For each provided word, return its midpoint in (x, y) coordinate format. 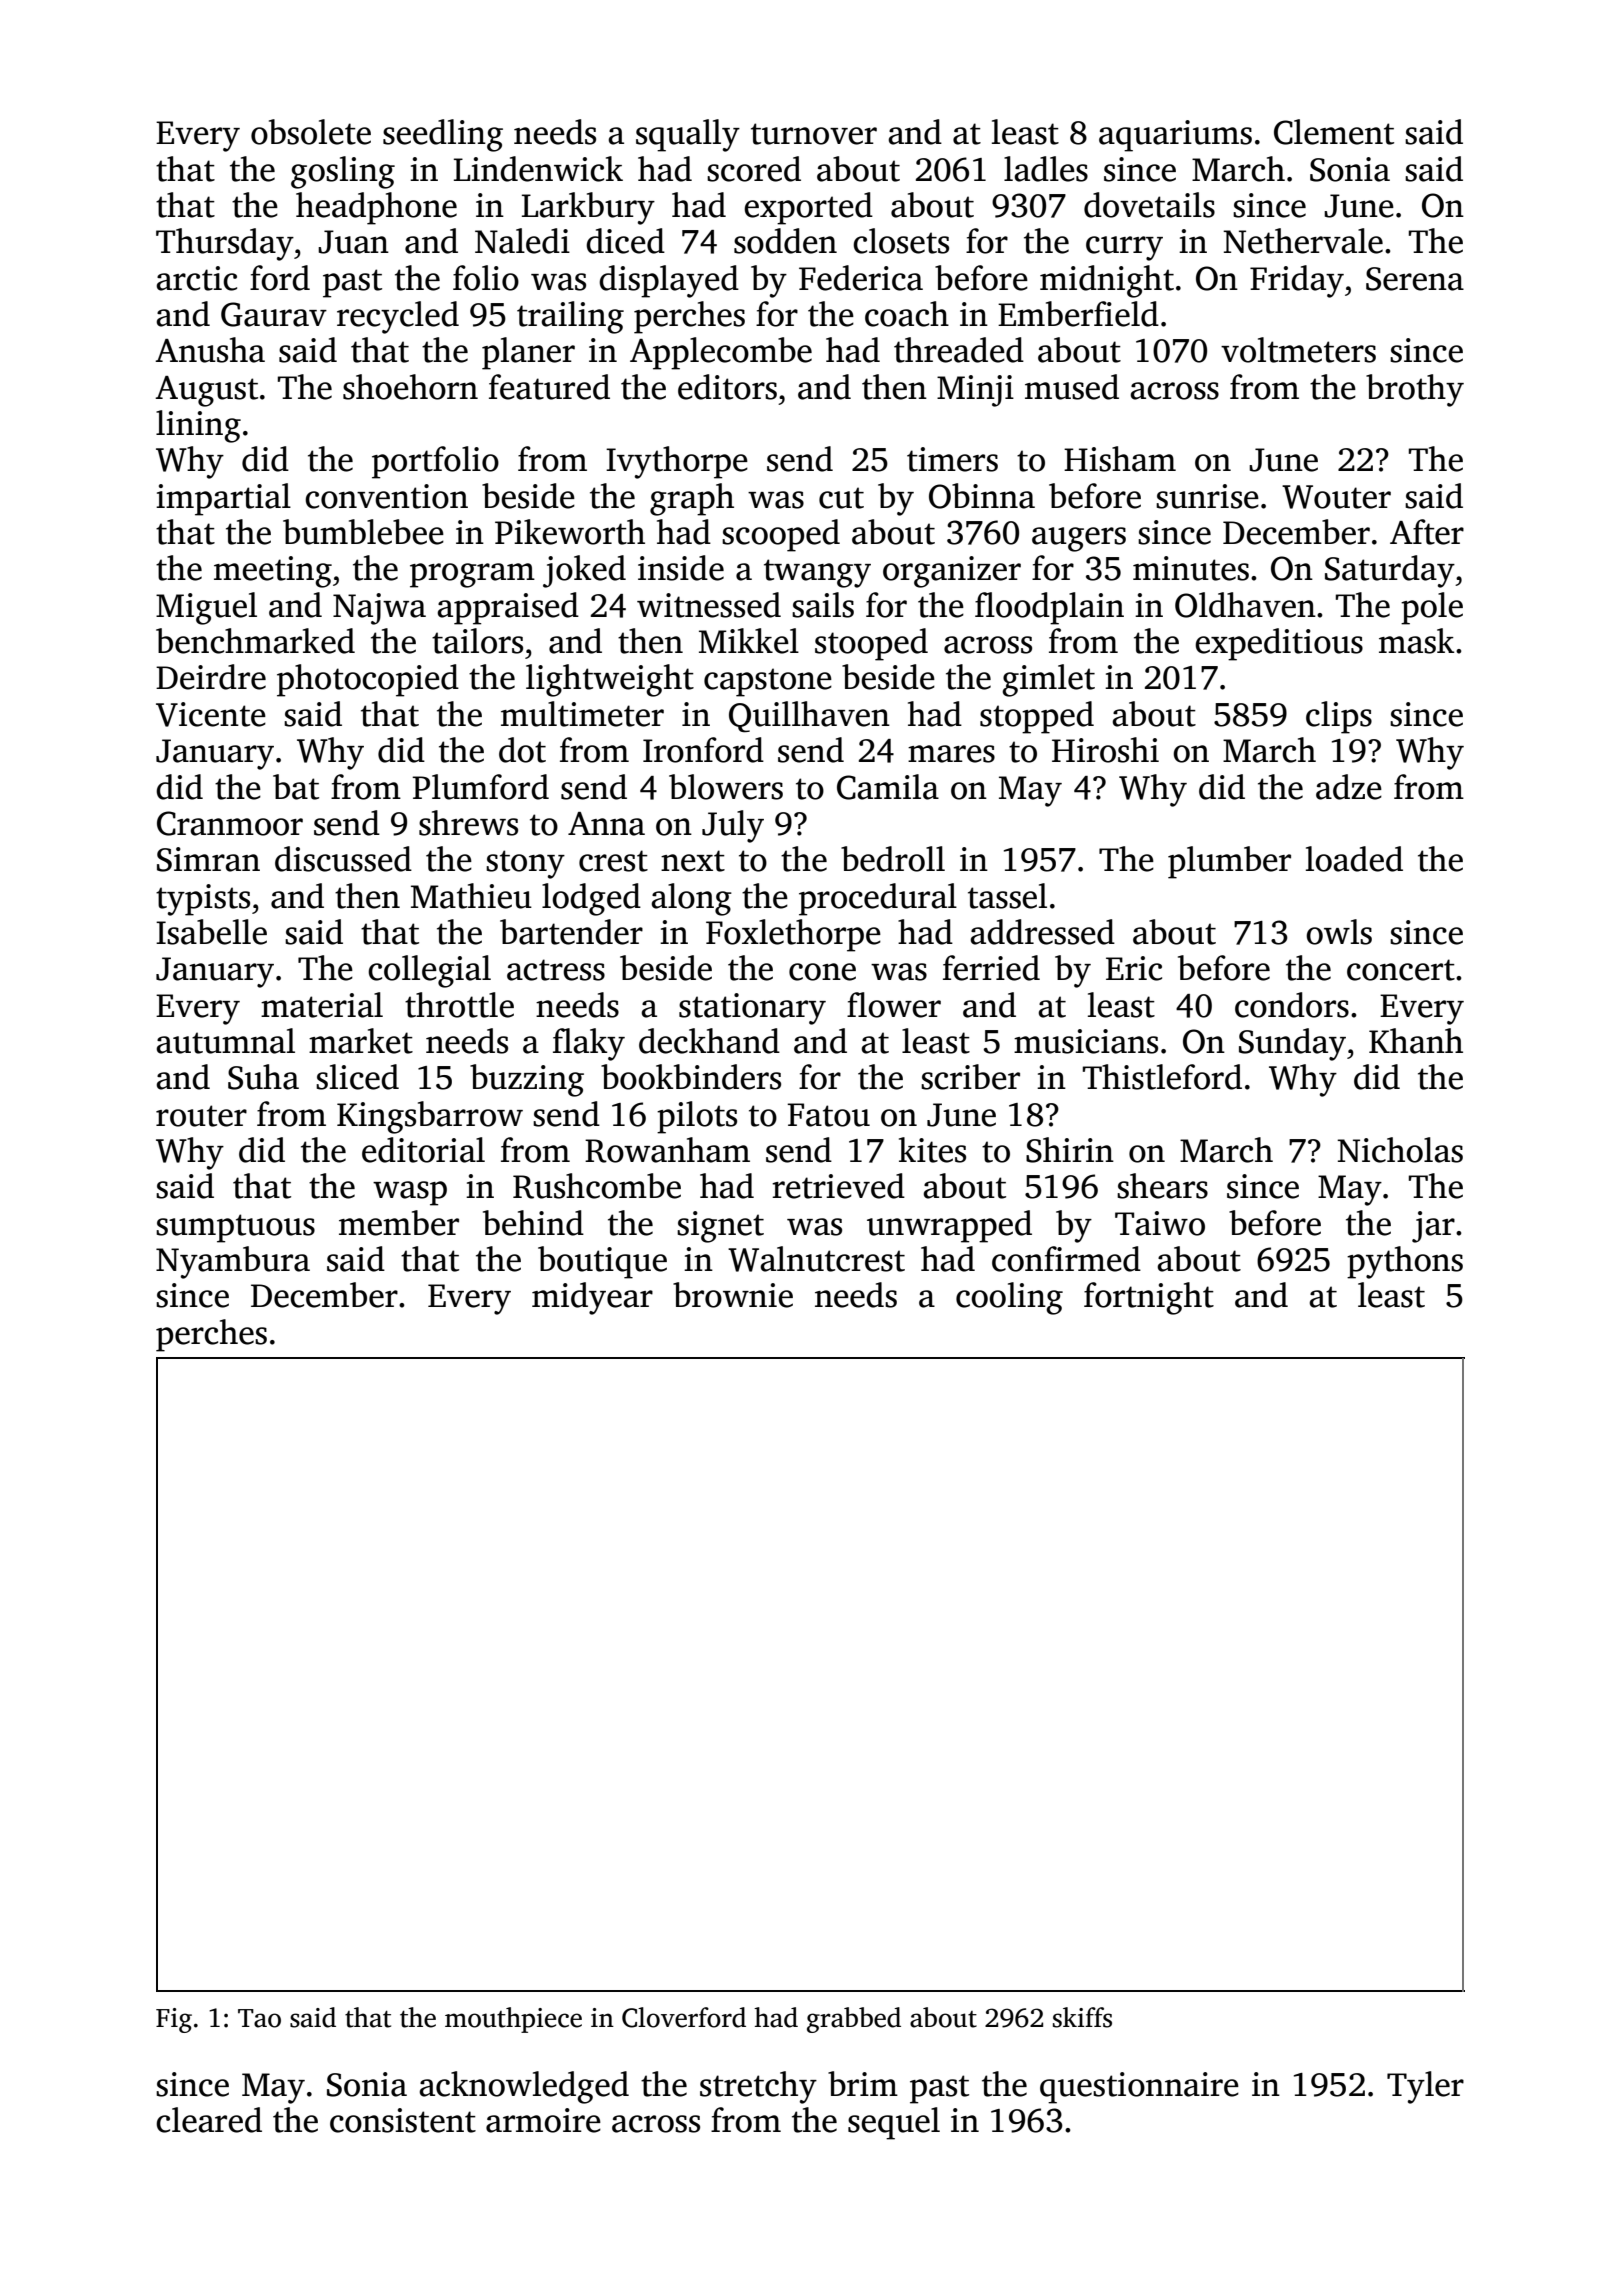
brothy (1415, 390)
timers (952, 459)
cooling (1009, 1298)
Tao (259, 2018)
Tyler (1425, 2087)
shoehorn (410, 387)
